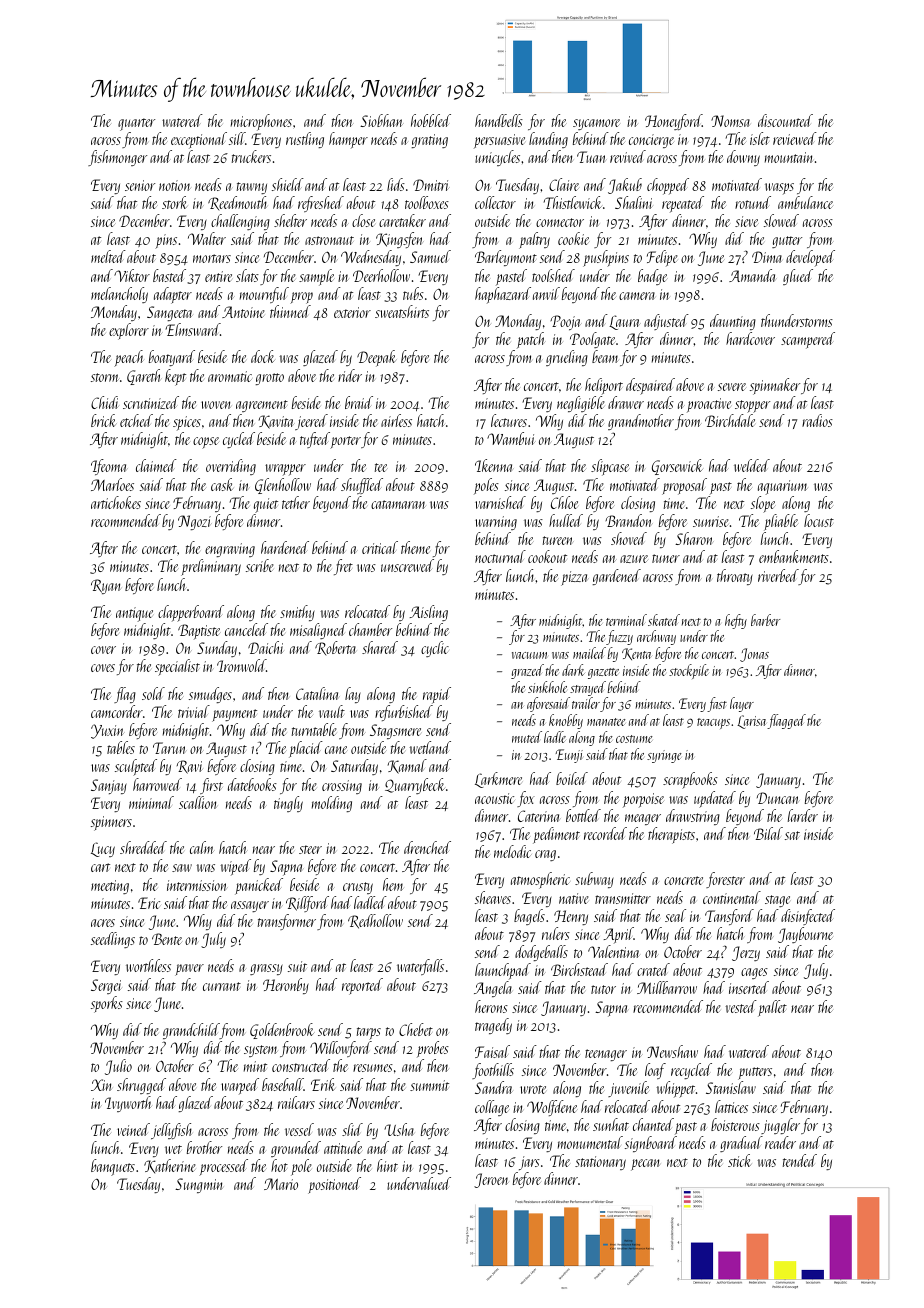 The width and height of the document is (924, 1308). I want to click on ambulance, so click(805, 202).
